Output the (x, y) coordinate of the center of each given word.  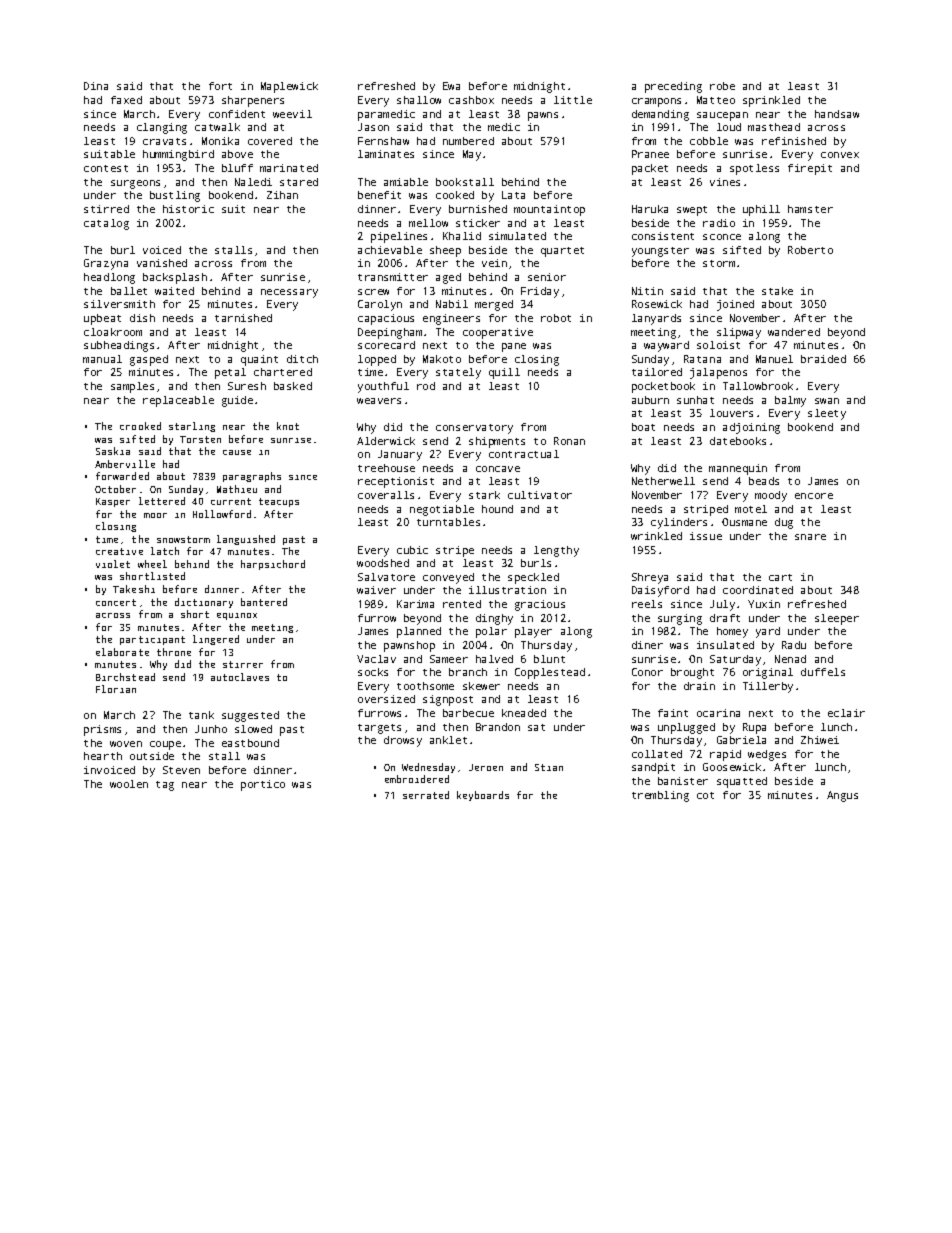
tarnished (243, 318)
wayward (666, 346)
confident (237, 114)
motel (751, 509)
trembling (660, 796)
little (573, 100)
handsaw (837, 114)
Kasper (113, 502)
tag (165, 786)
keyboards (483, 796)
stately (458, 373)
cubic (412, 550)
